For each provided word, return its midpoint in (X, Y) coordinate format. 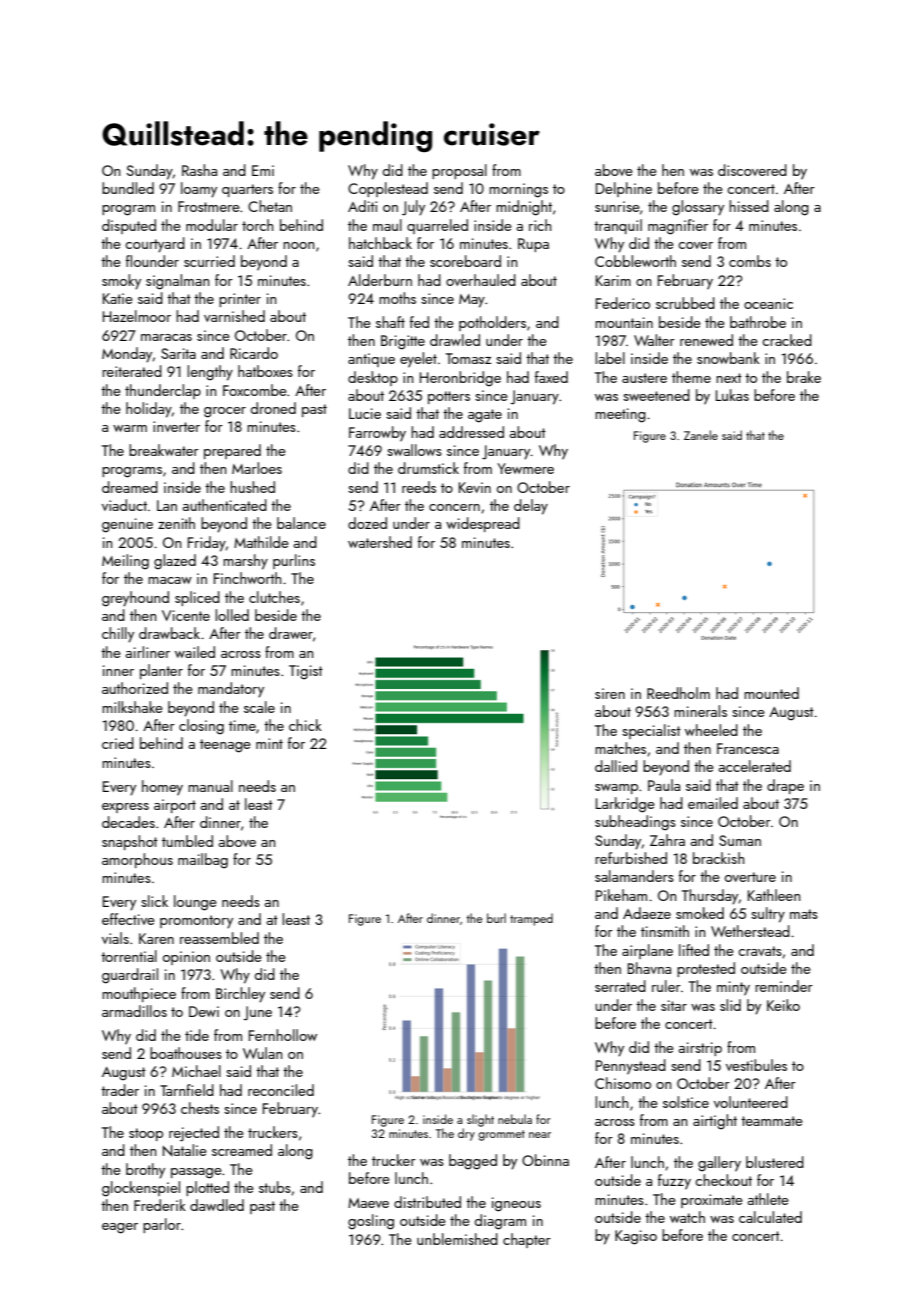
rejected (194, 1134)
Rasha (199, 170)
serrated (620, 986)
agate (485, 416)
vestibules (756, 1065)
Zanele (701, 435)
